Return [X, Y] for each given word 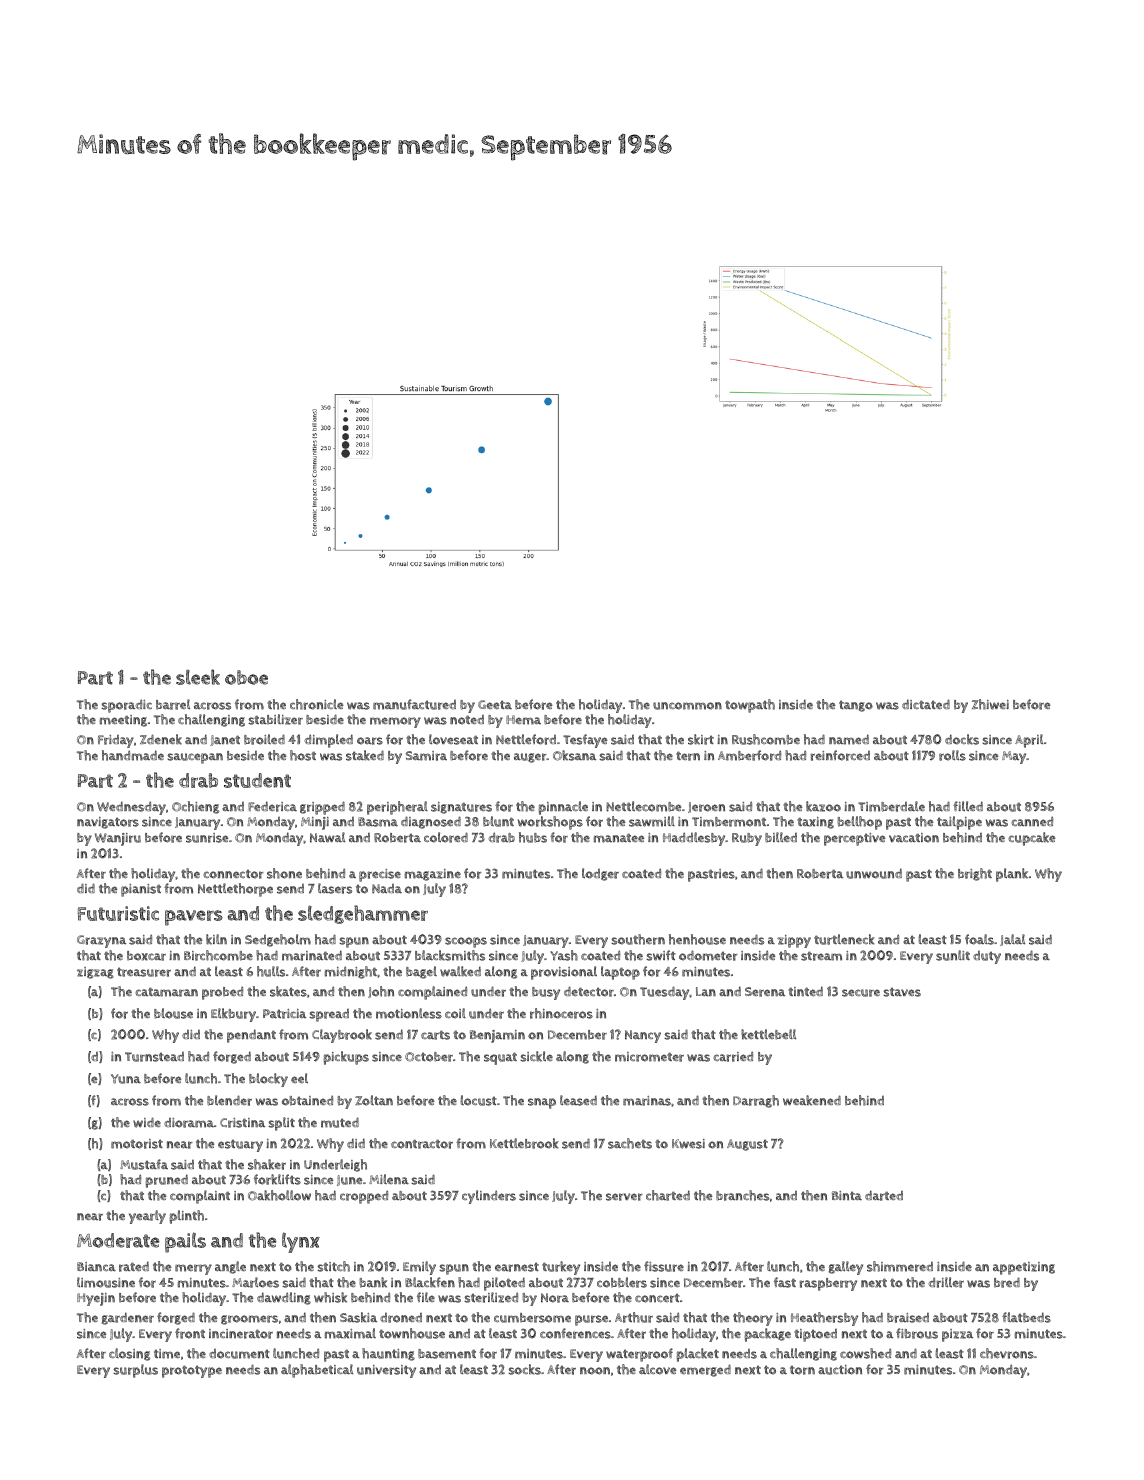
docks [962, 739]
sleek [198, 677]
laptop [620, 973]
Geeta [495, 704]
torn [802, 1370]
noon [595, 1371]
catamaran [166, 992]
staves [902, 992]
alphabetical [317, 1371]
